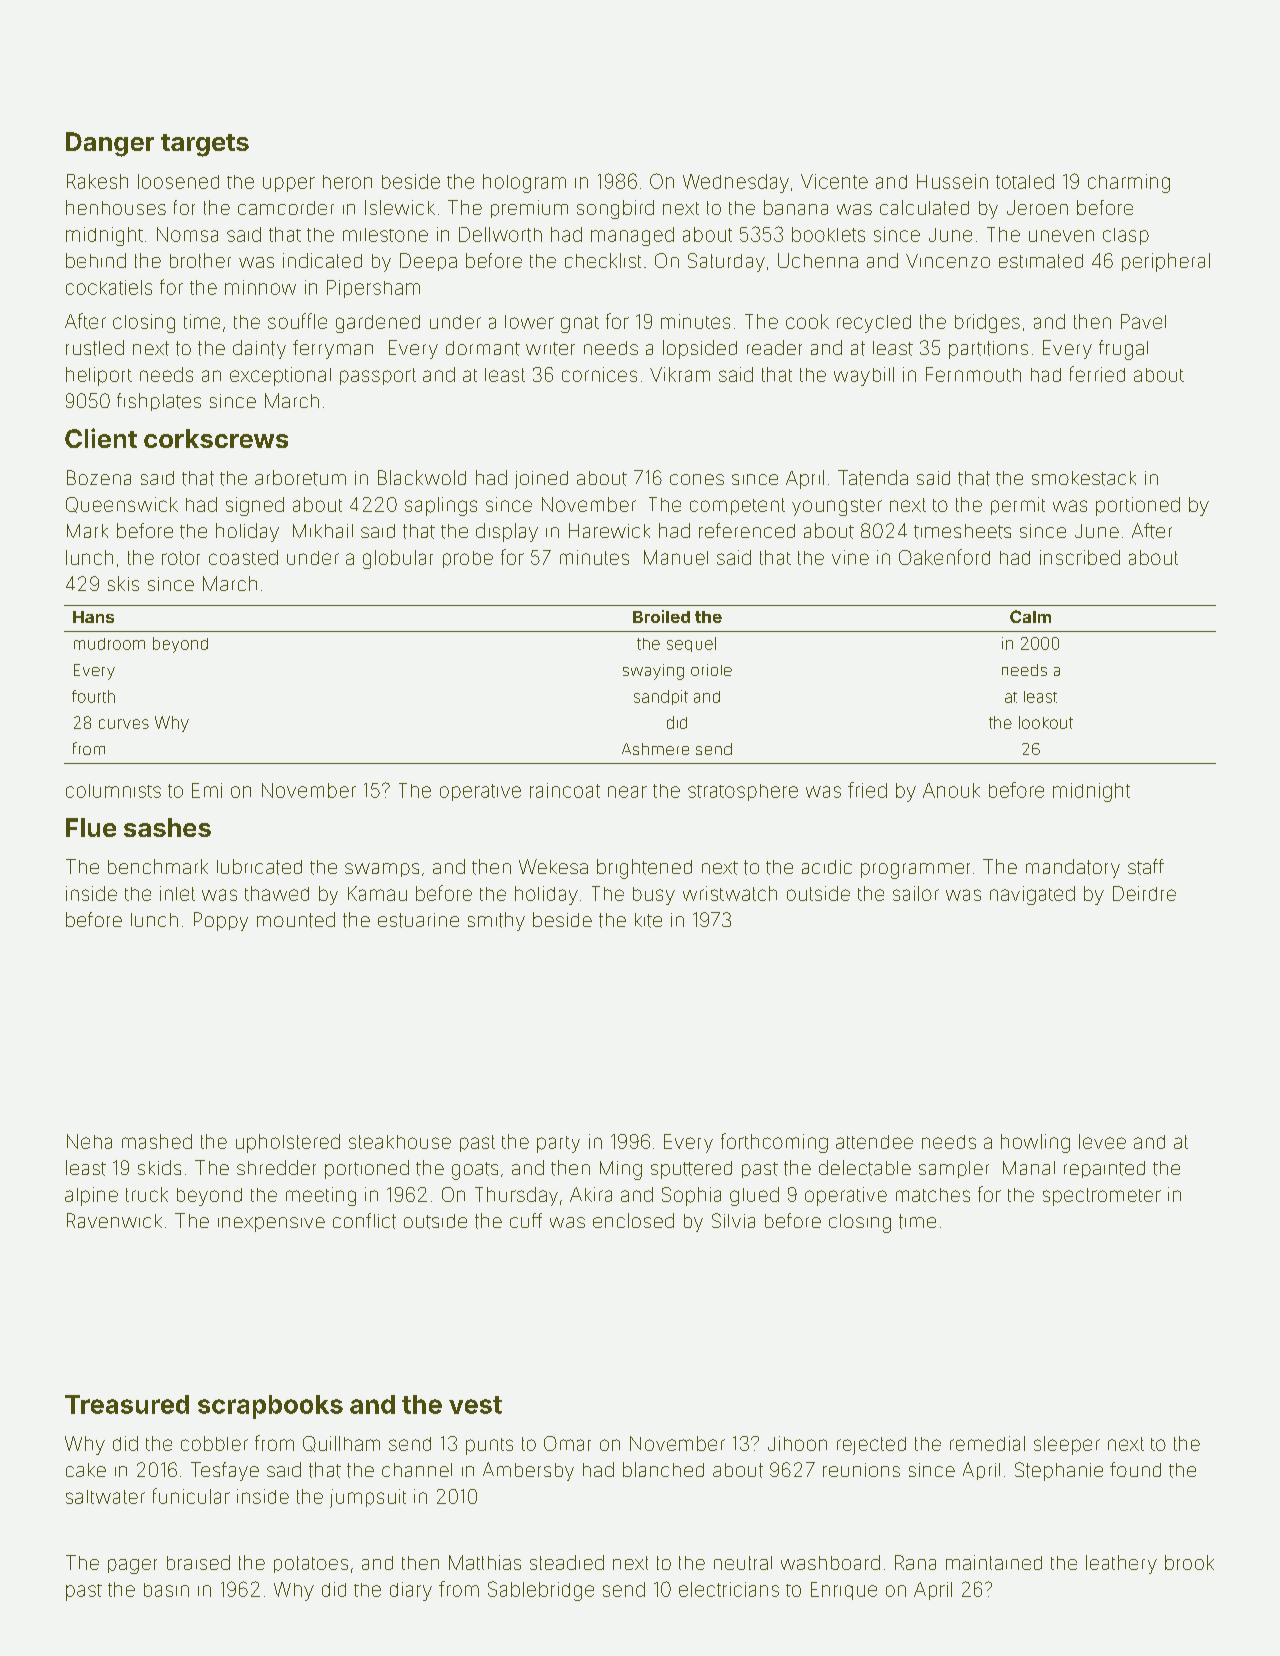 Image resolution: width=1280 pixels, height=1656 pixels. What do you see at coordinates (200, 260) in the screenshot?
I see `brother` at bounding box center [200, 260].
